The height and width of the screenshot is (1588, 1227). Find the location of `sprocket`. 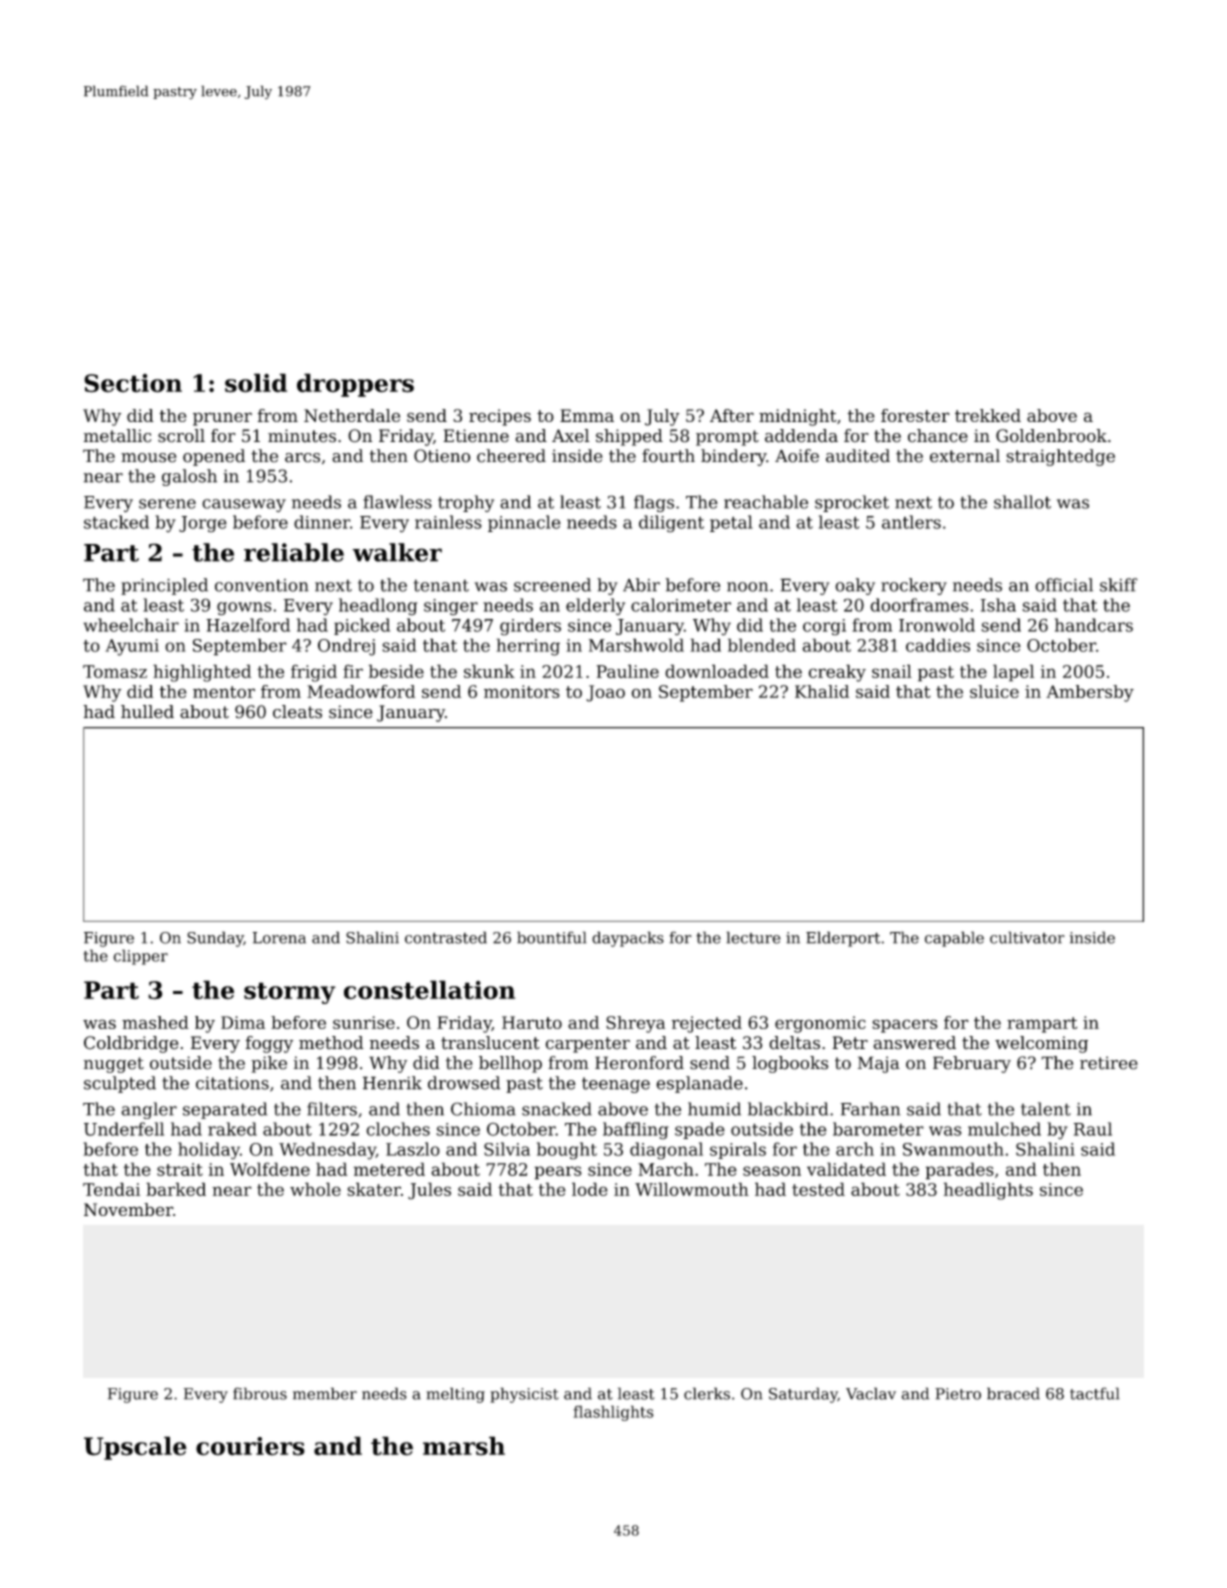

sprocket is located at coordinates (852, 503).
